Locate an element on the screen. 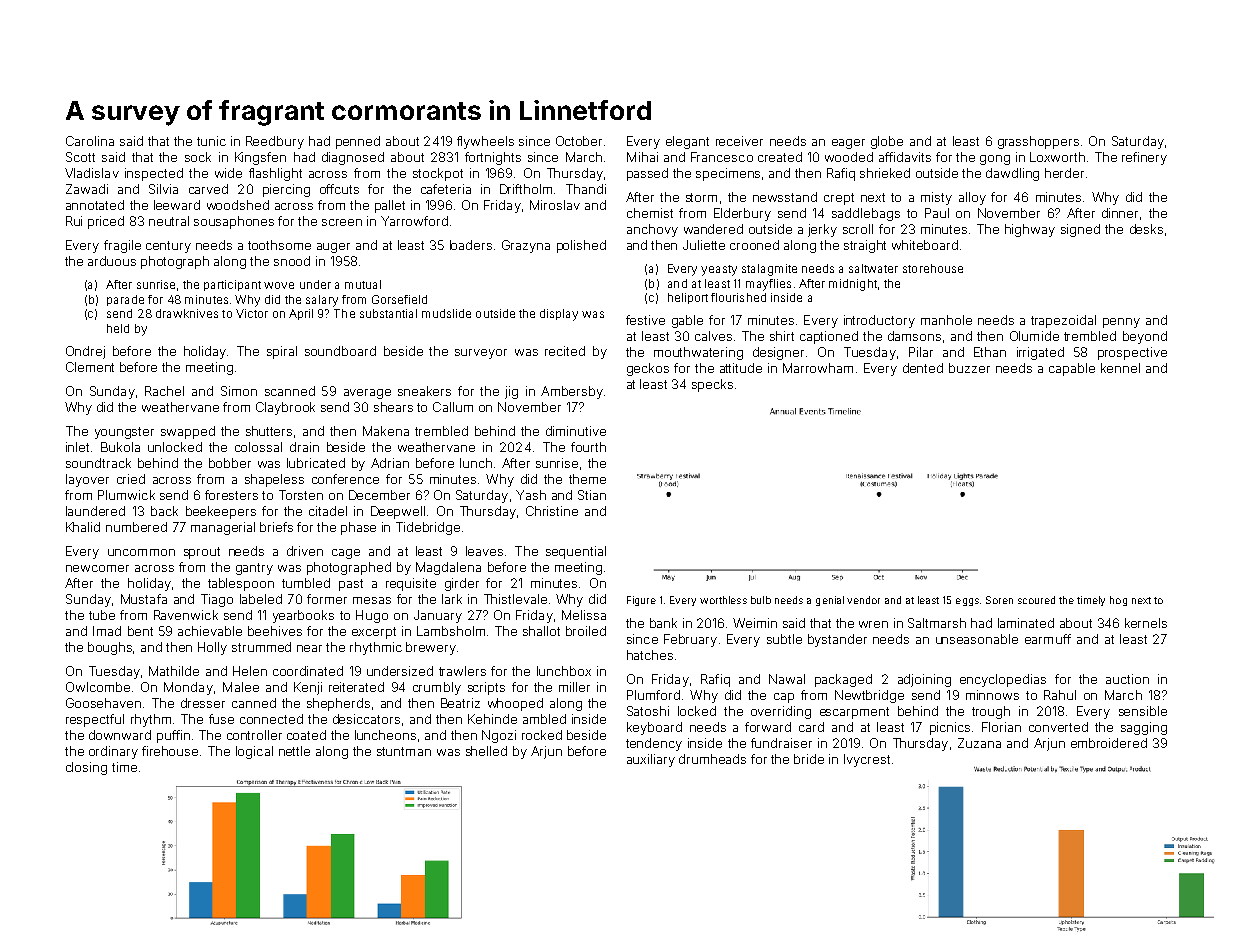 The width and height of the screenshot is (1233, 952). bent is located at coordinates (140, 631).
